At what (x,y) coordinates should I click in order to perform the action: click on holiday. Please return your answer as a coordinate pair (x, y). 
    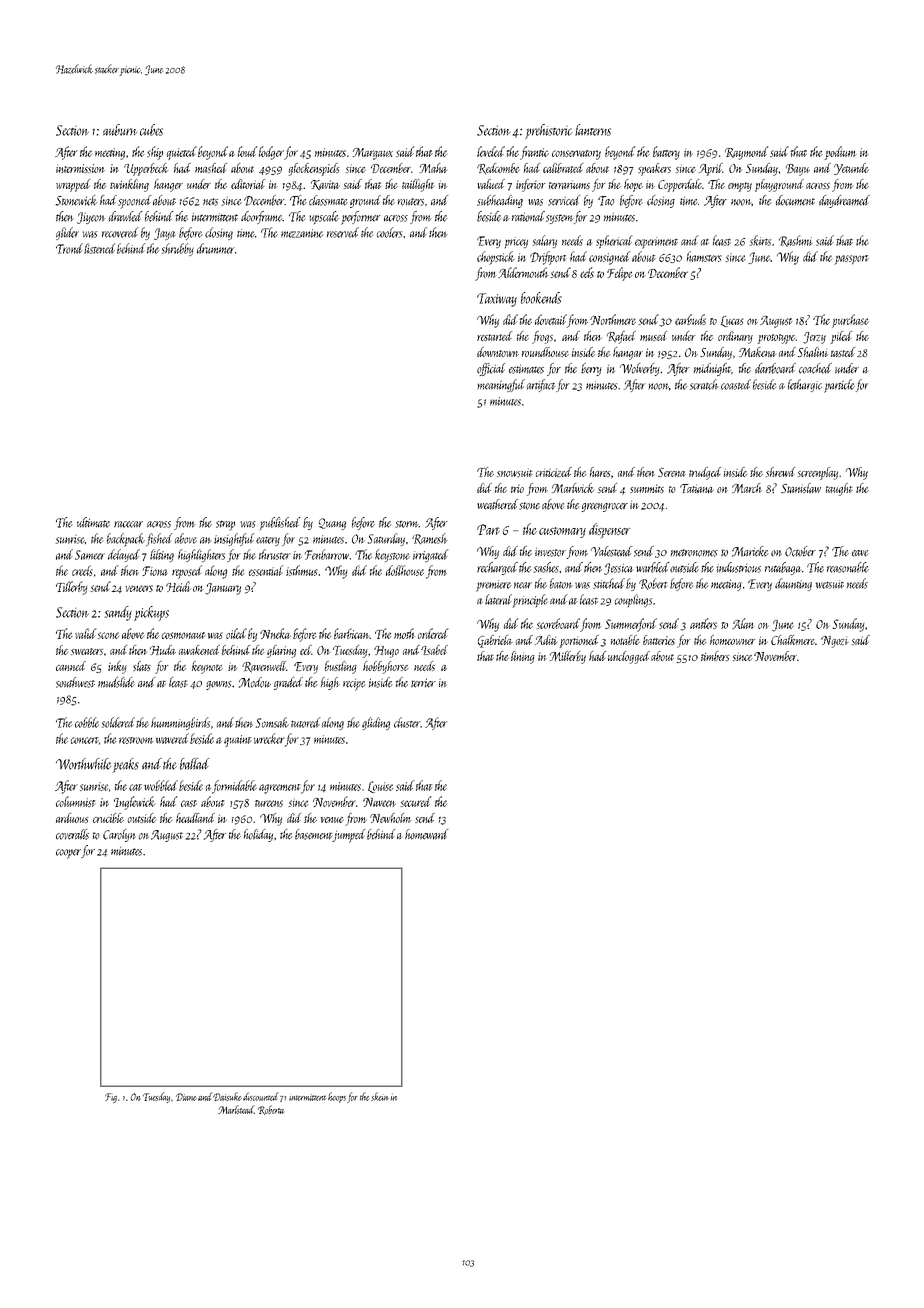
    Looking at the image, I should click on (258, 835).
